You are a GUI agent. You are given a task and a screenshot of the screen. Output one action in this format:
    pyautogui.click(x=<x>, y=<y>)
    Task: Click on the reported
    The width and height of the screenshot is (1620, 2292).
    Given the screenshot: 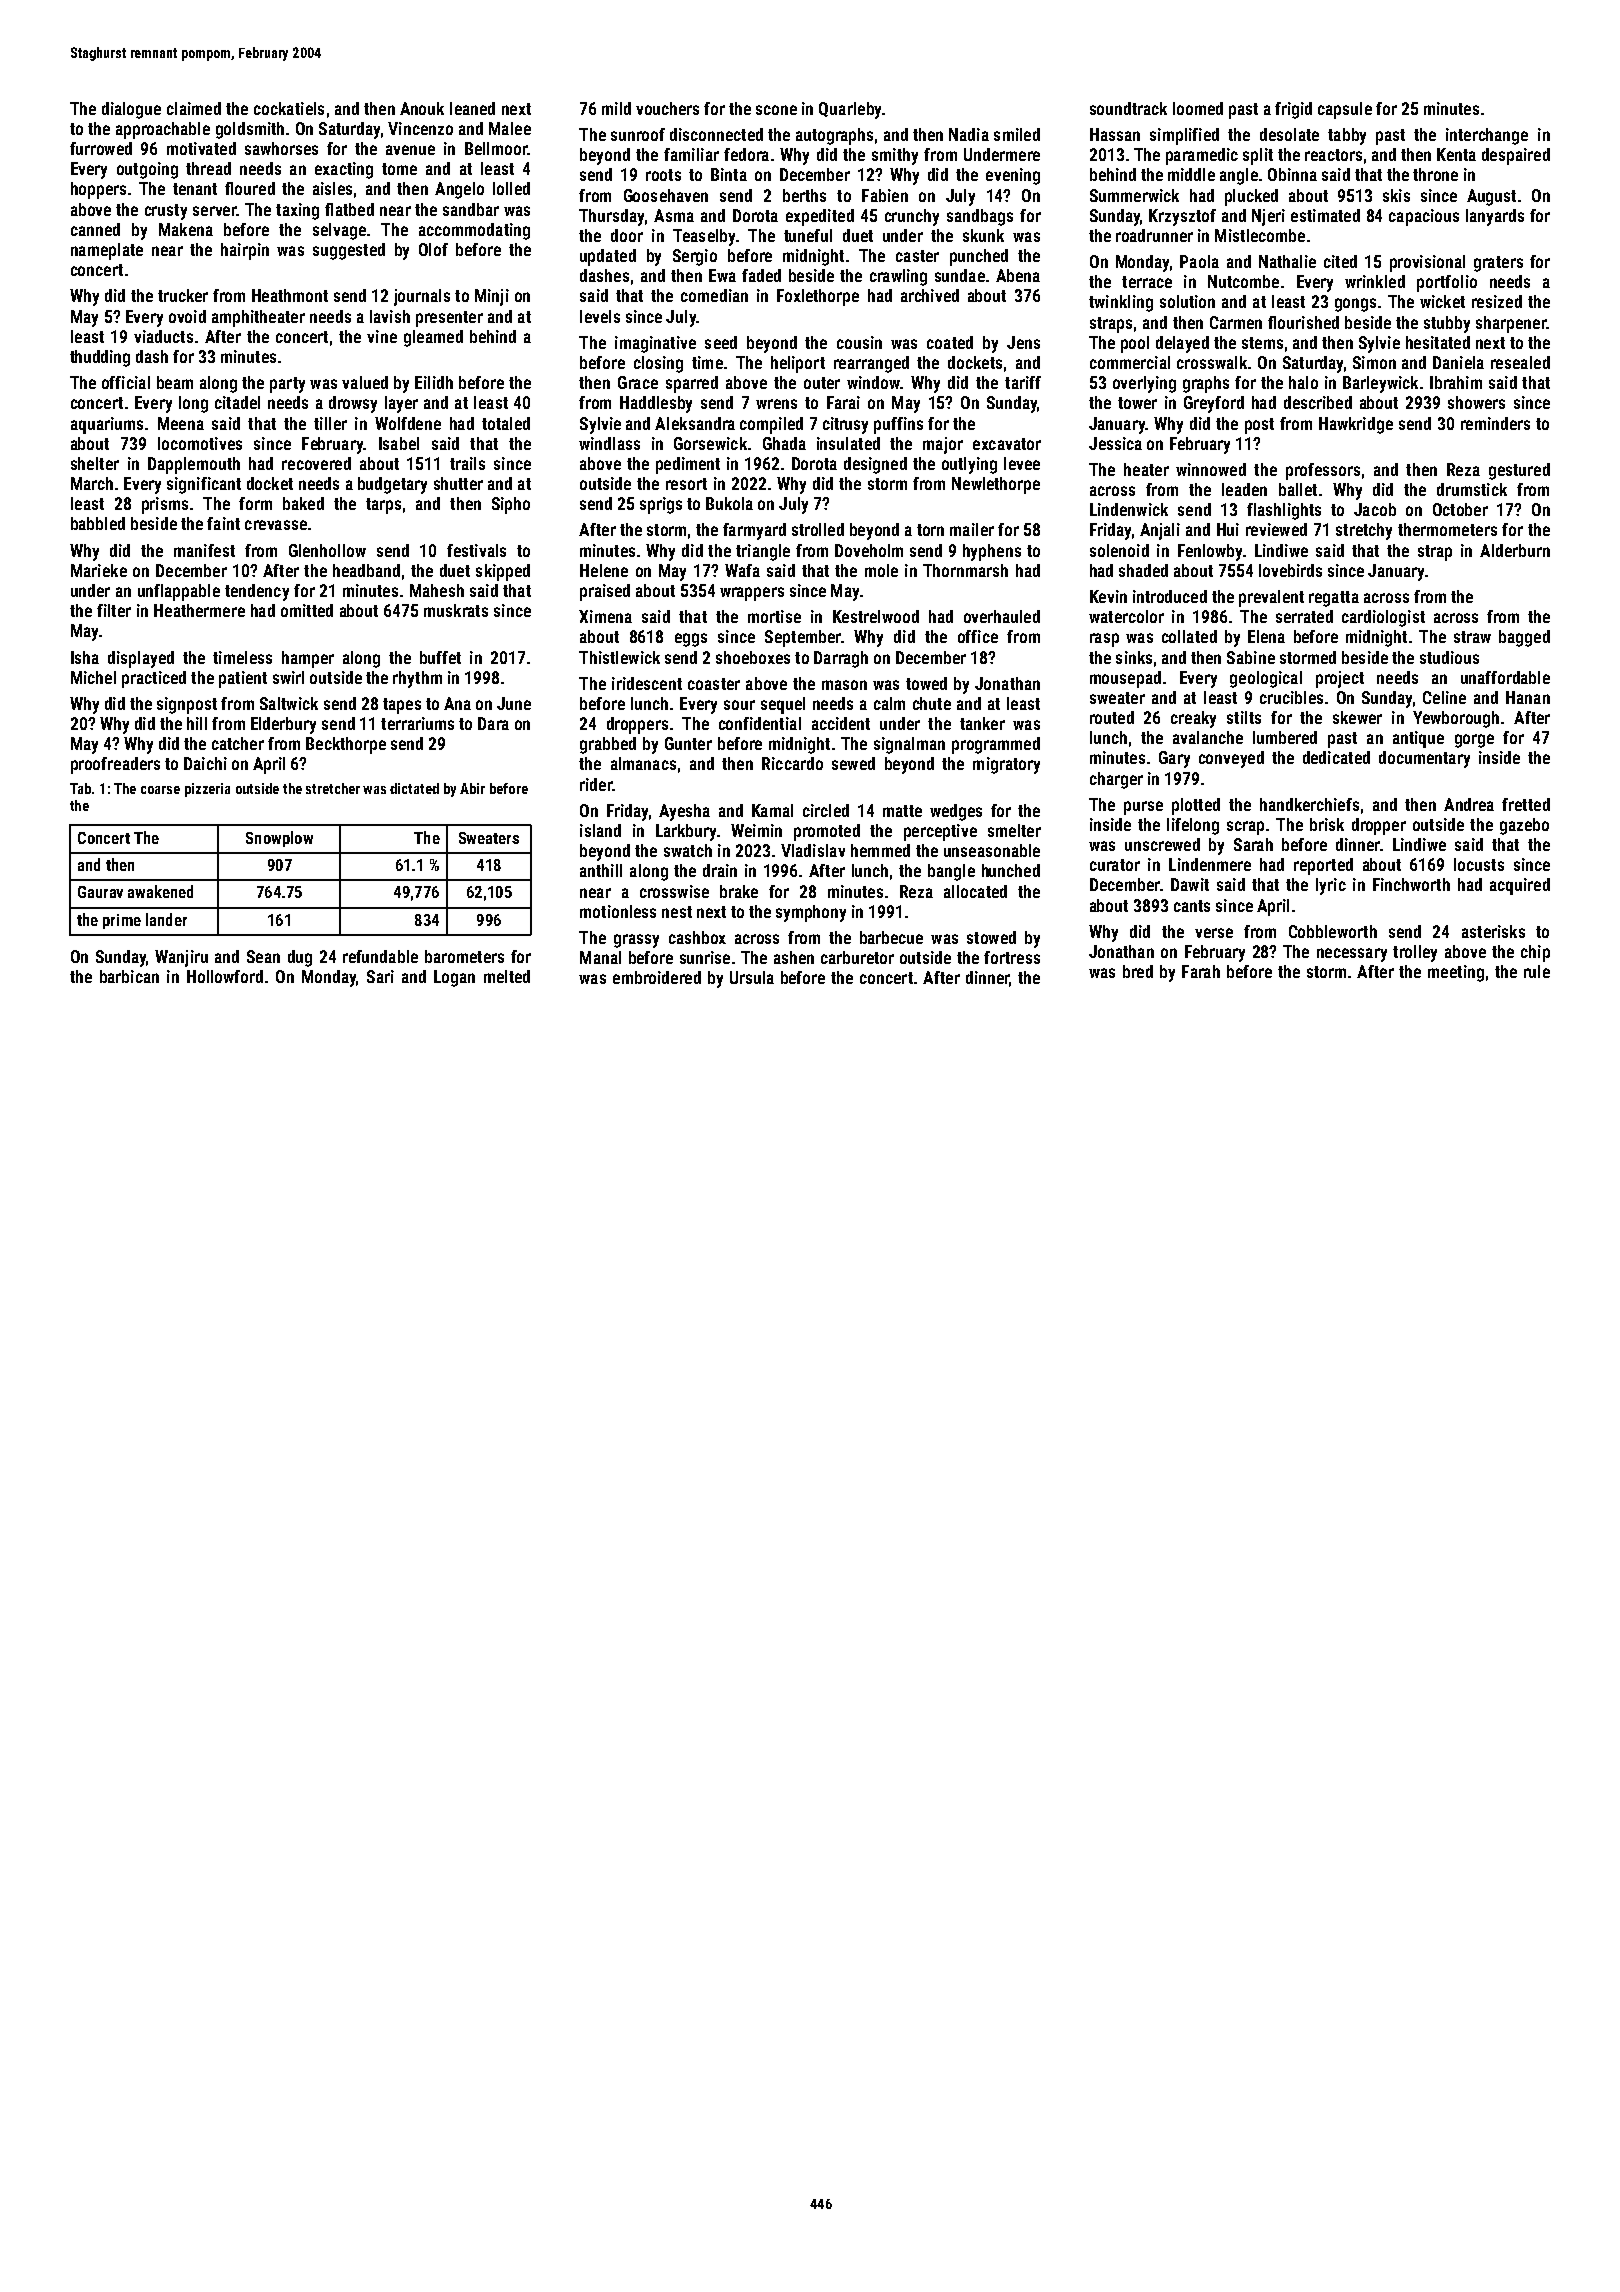 What is the action you would take?
    pyautogui.click(x=1323, y=866)
